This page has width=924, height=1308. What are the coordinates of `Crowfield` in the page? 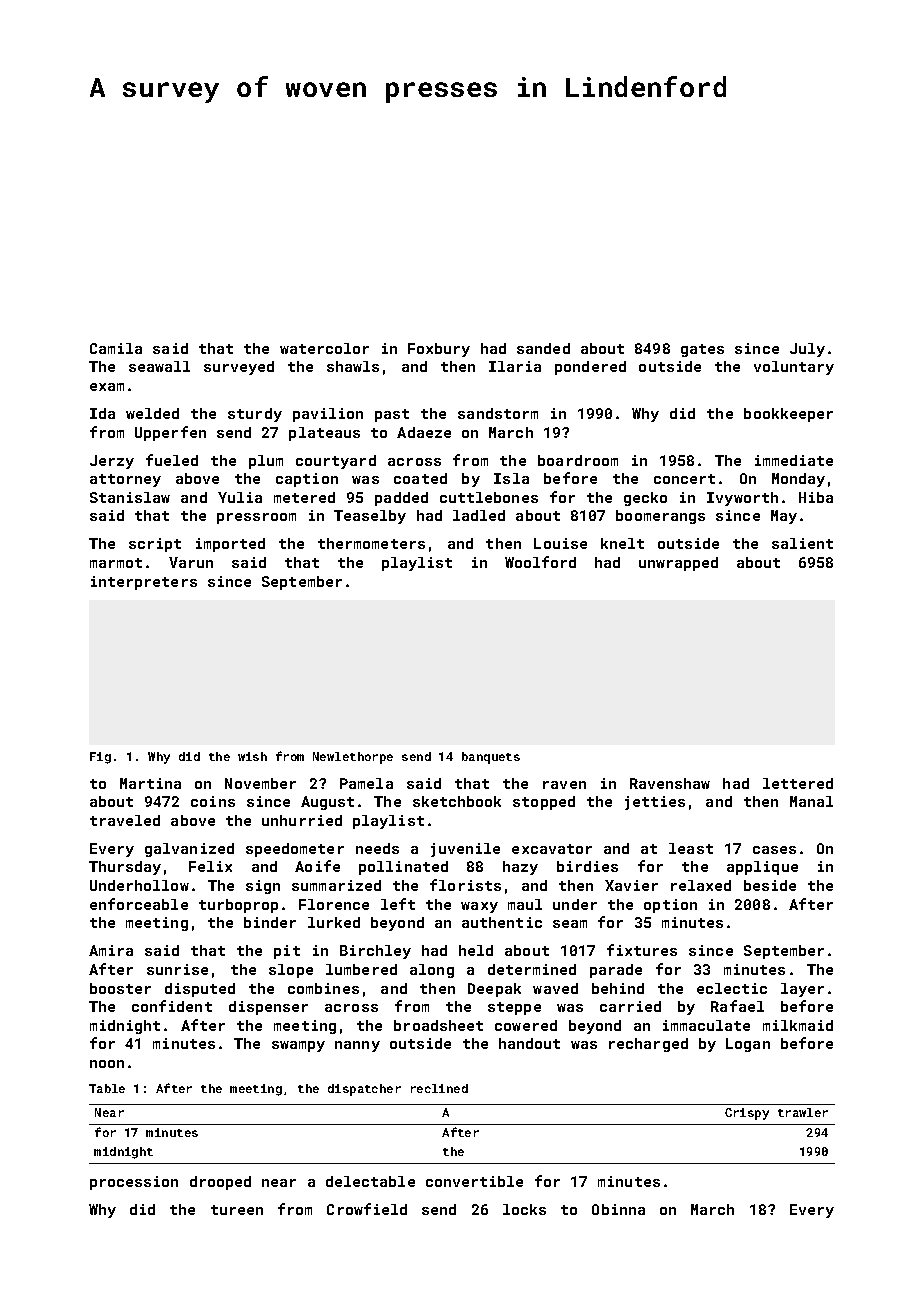 It's located at (367, 1209).
